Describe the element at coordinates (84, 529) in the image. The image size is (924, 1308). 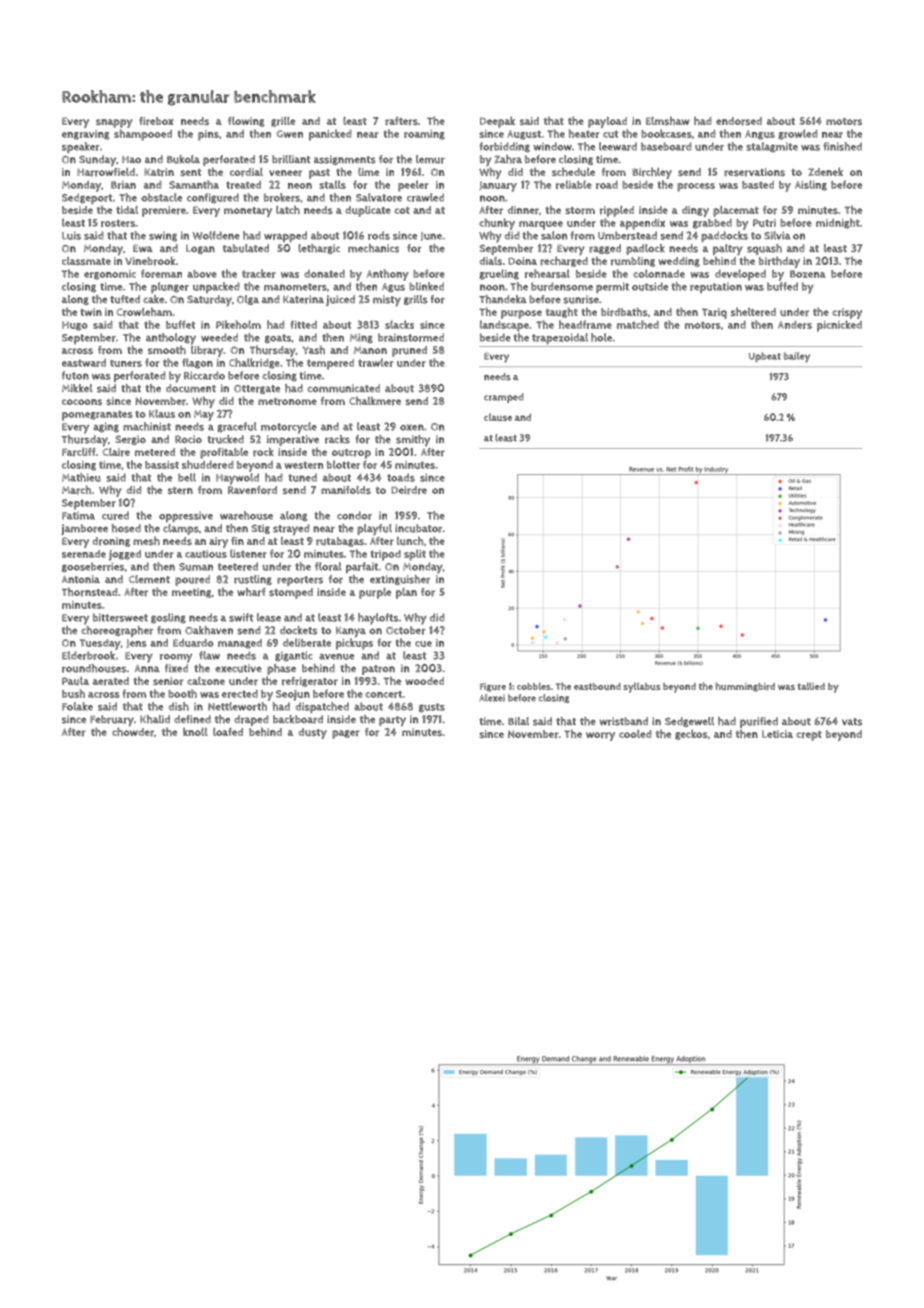
I see `jamboree` at that location.
